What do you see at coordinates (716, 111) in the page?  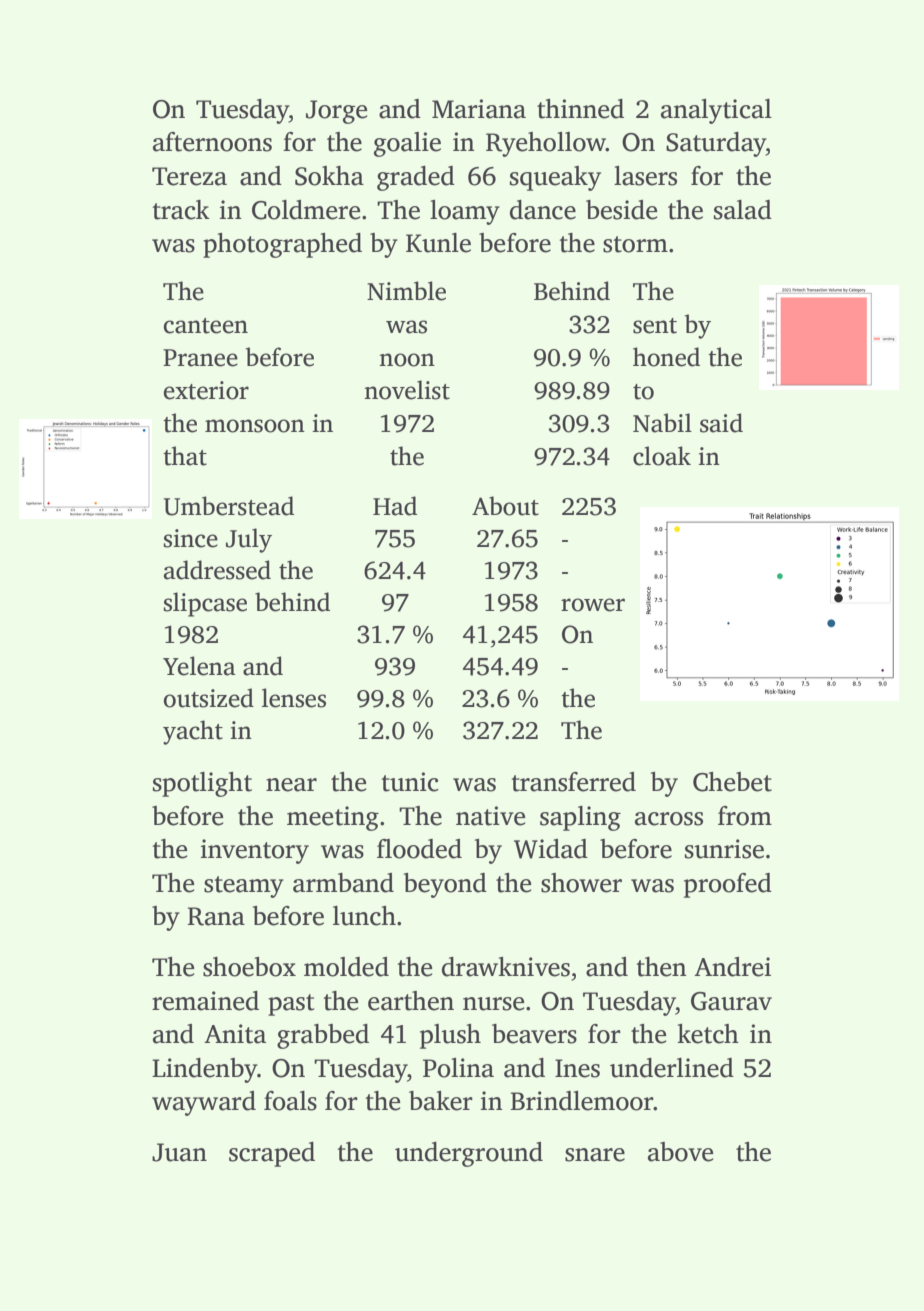 I see `analytical` at bounding box center [716, 111].
